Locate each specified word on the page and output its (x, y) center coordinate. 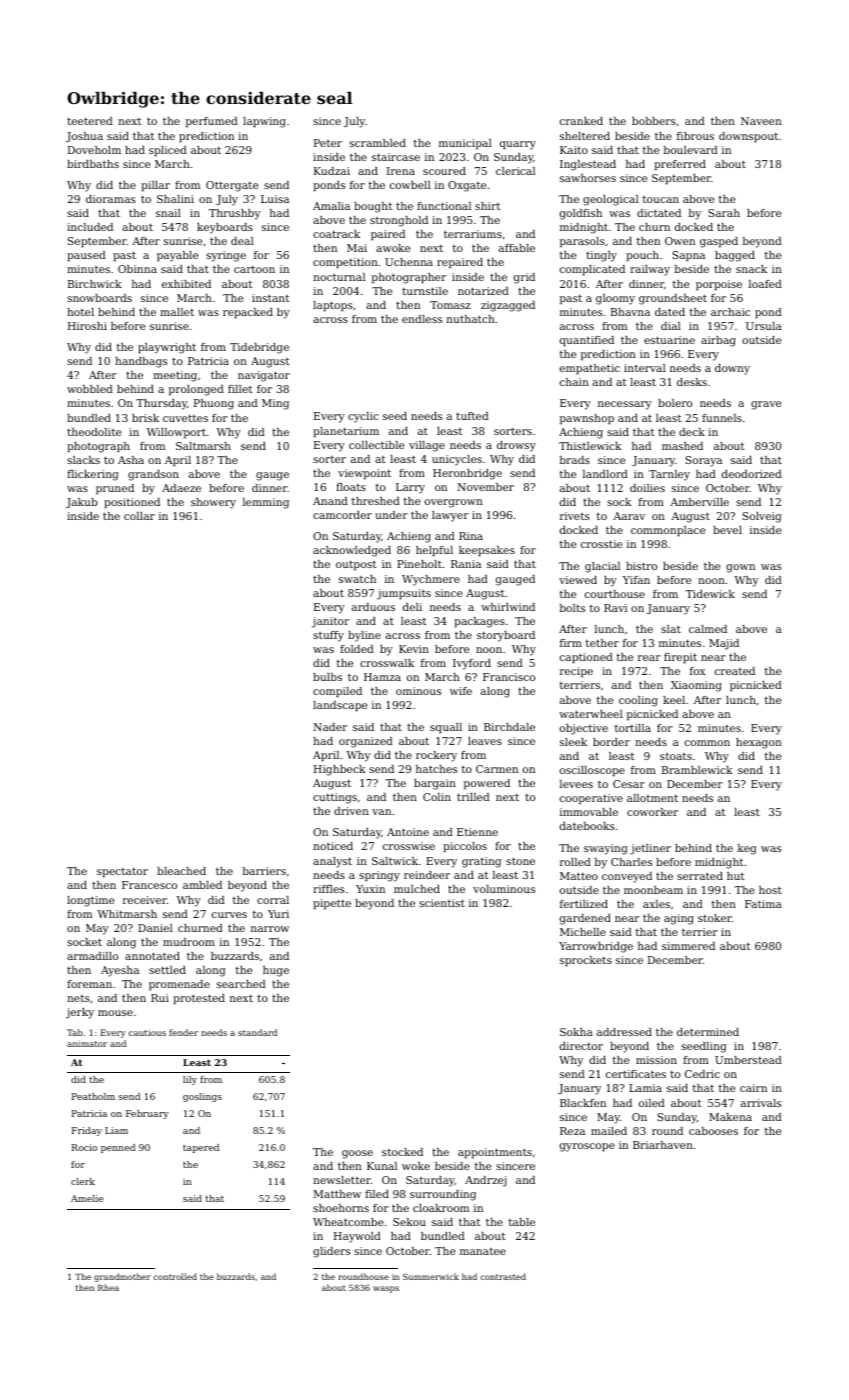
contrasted (503, 1276)
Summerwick (431, 1276)
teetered (90, 121)
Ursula (764, 326)
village (427, 446)
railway (650, 270)
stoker (715, 918)
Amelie (87, 1198)
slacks (83, 460)
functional (444, 206)
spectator (122, 872)
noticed (333, 846)
